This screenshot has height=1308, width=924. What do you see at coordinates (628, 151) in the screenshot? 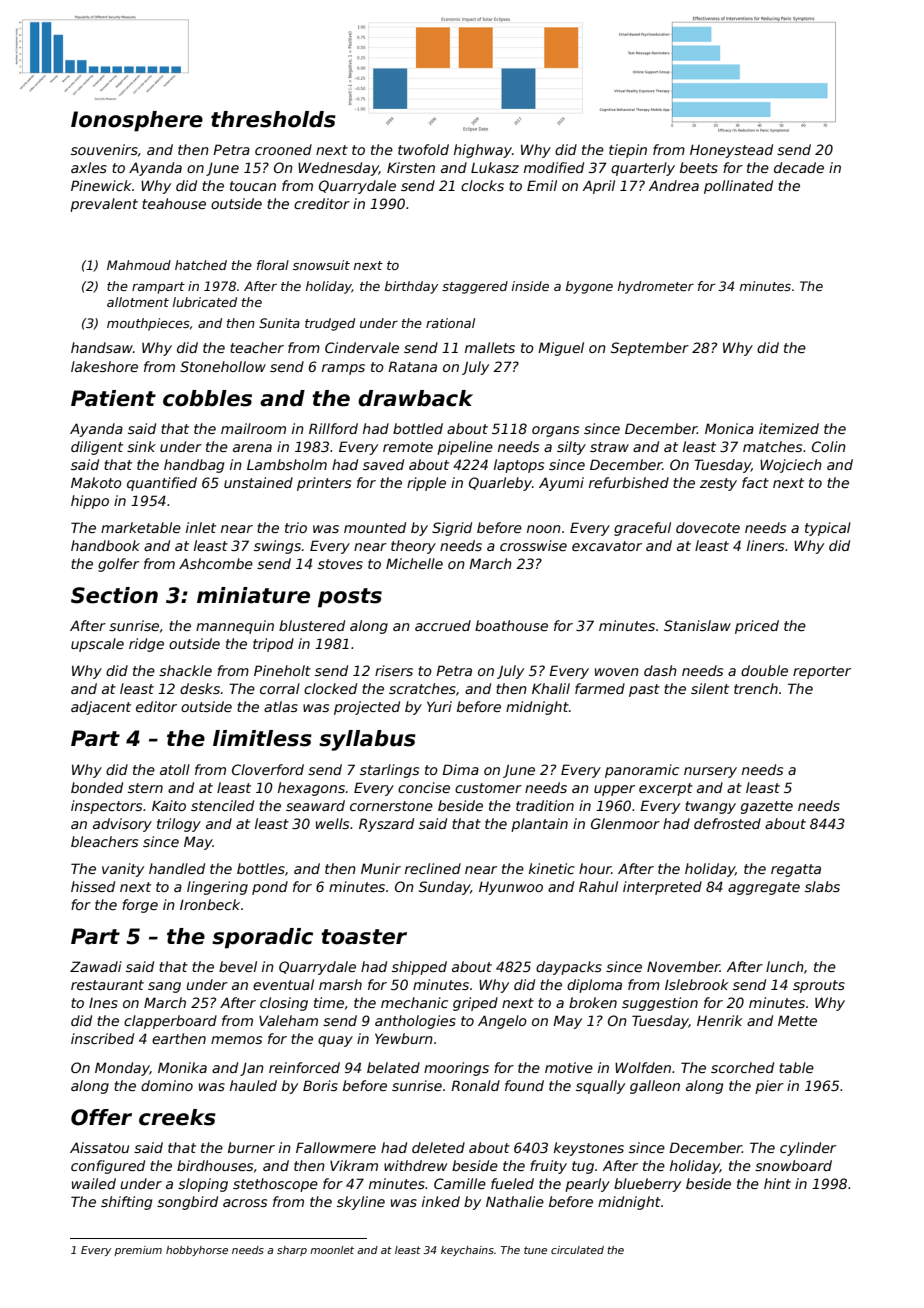
I see `tiepin` at bounding box center [628, 151].
